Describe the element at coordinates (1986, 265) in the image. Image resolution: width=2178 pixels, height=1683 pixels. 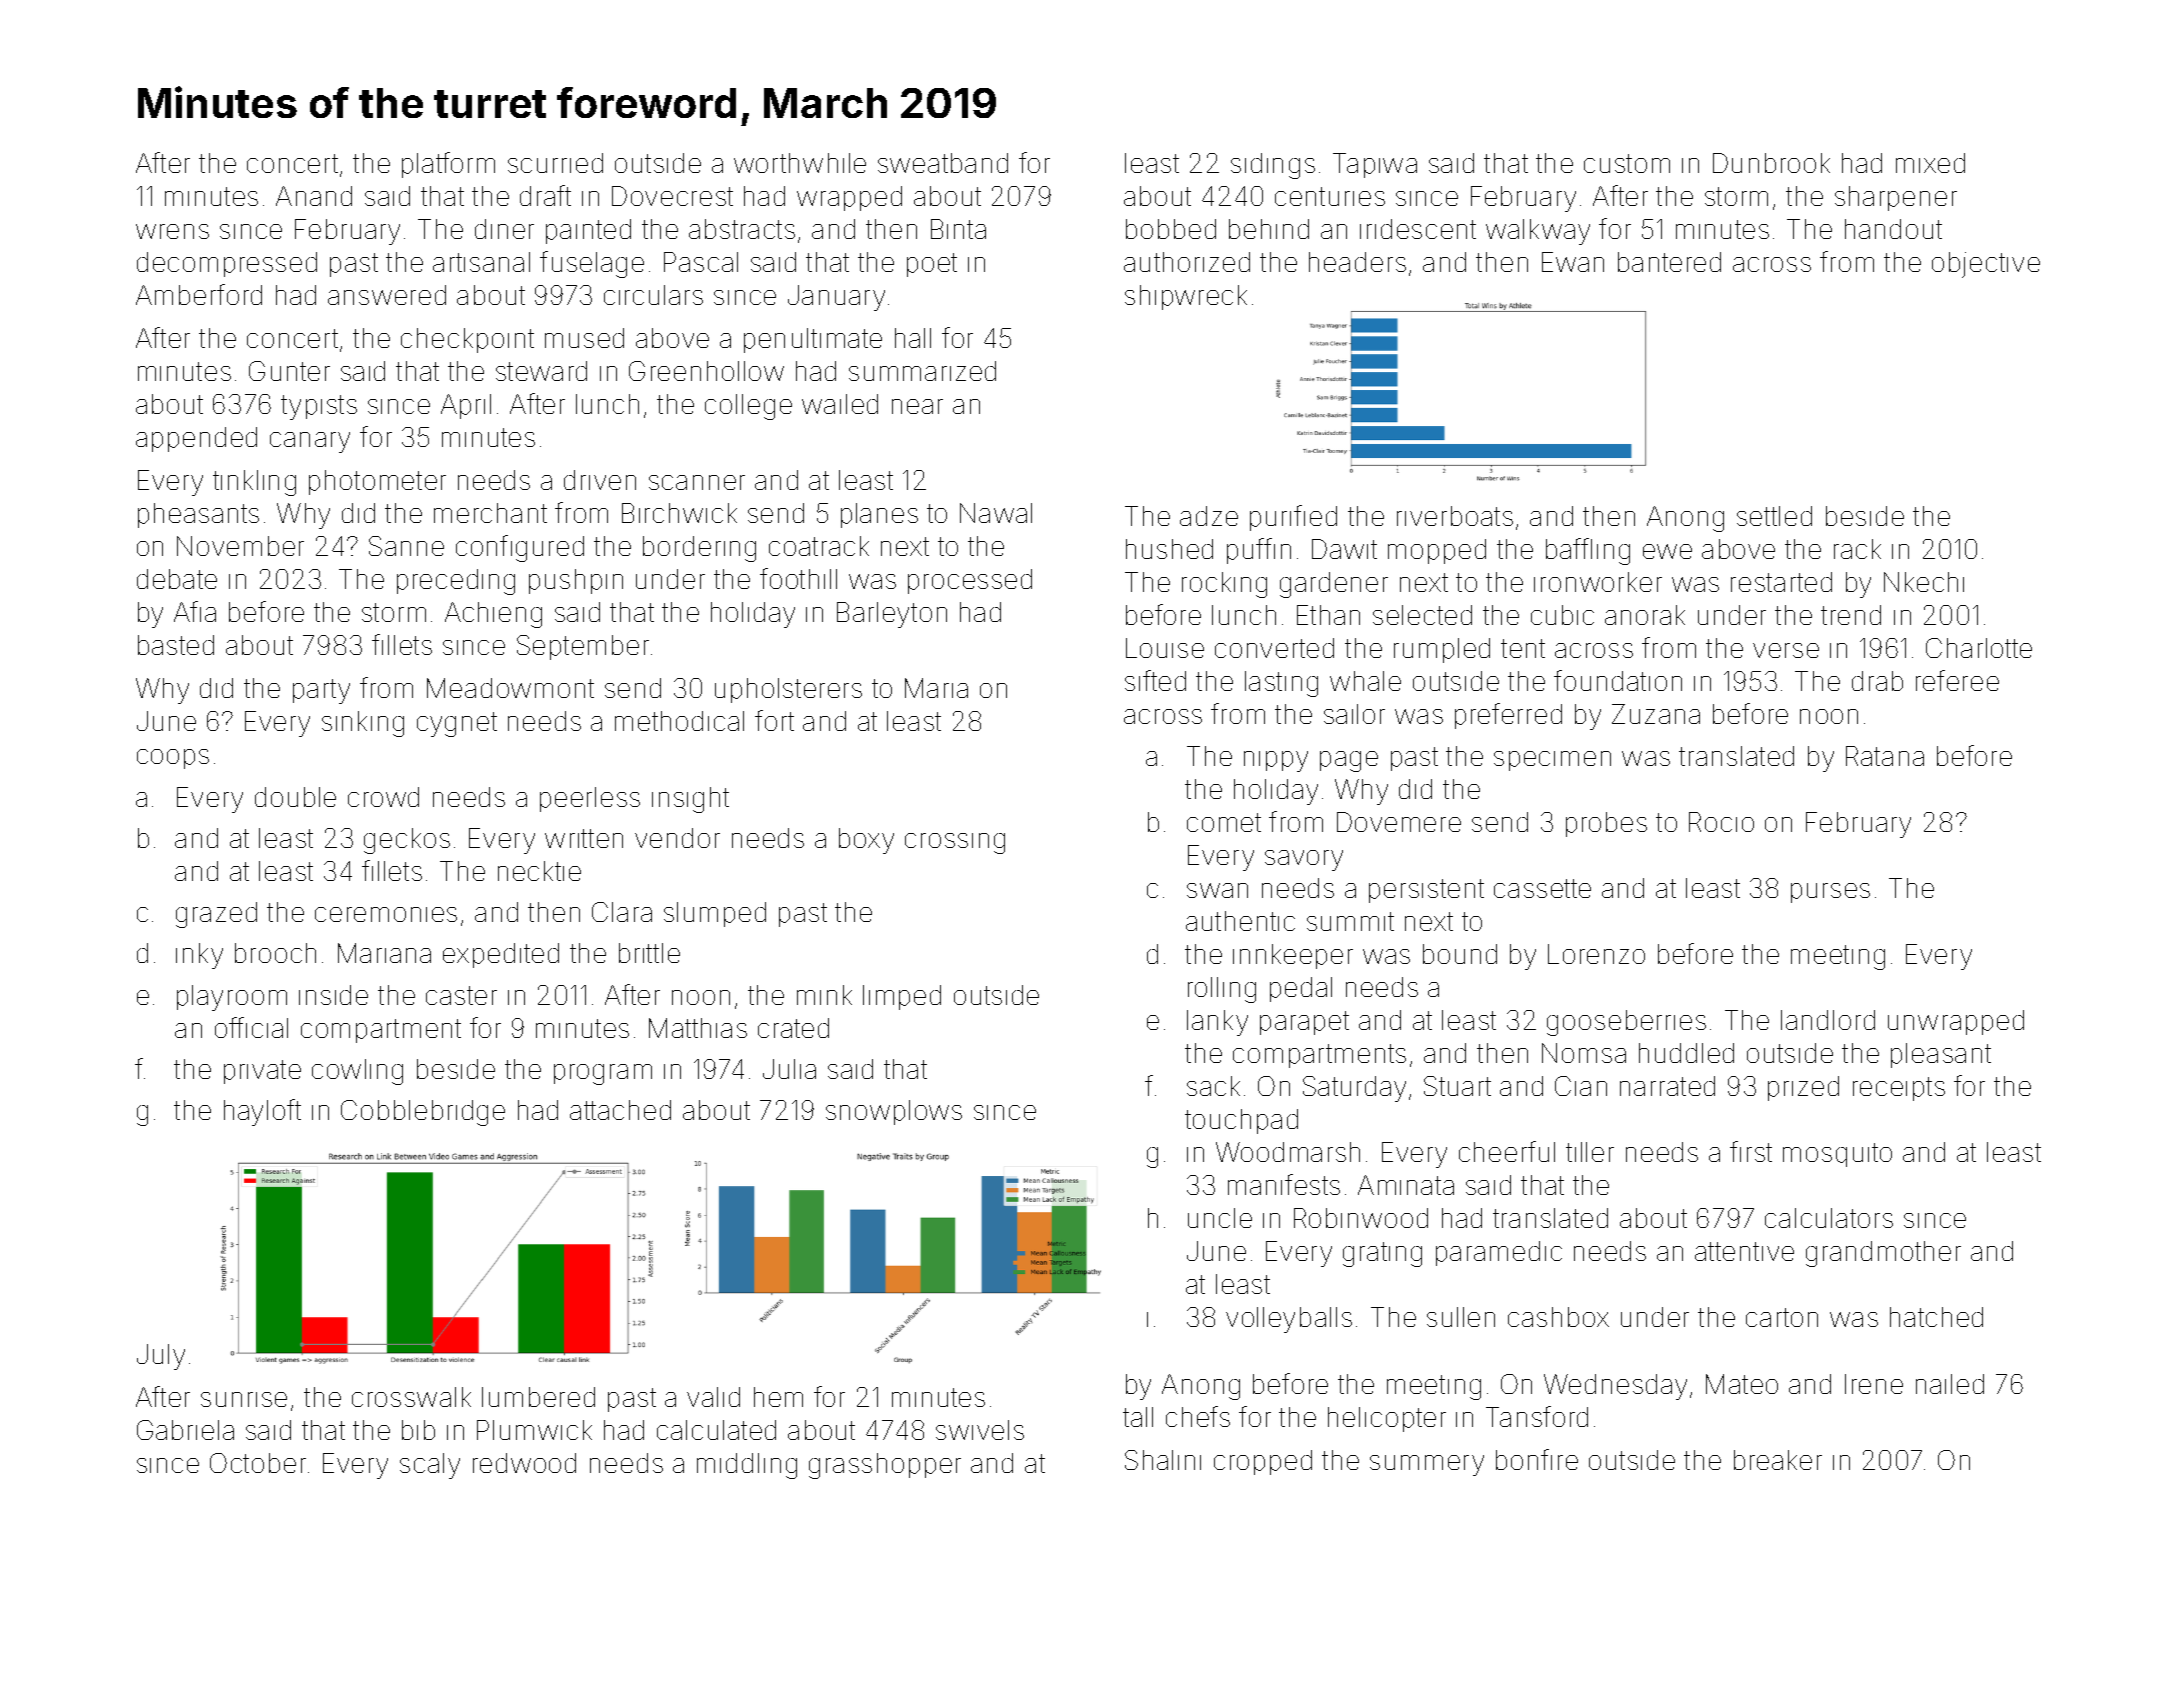
I see `objective` at that location.
